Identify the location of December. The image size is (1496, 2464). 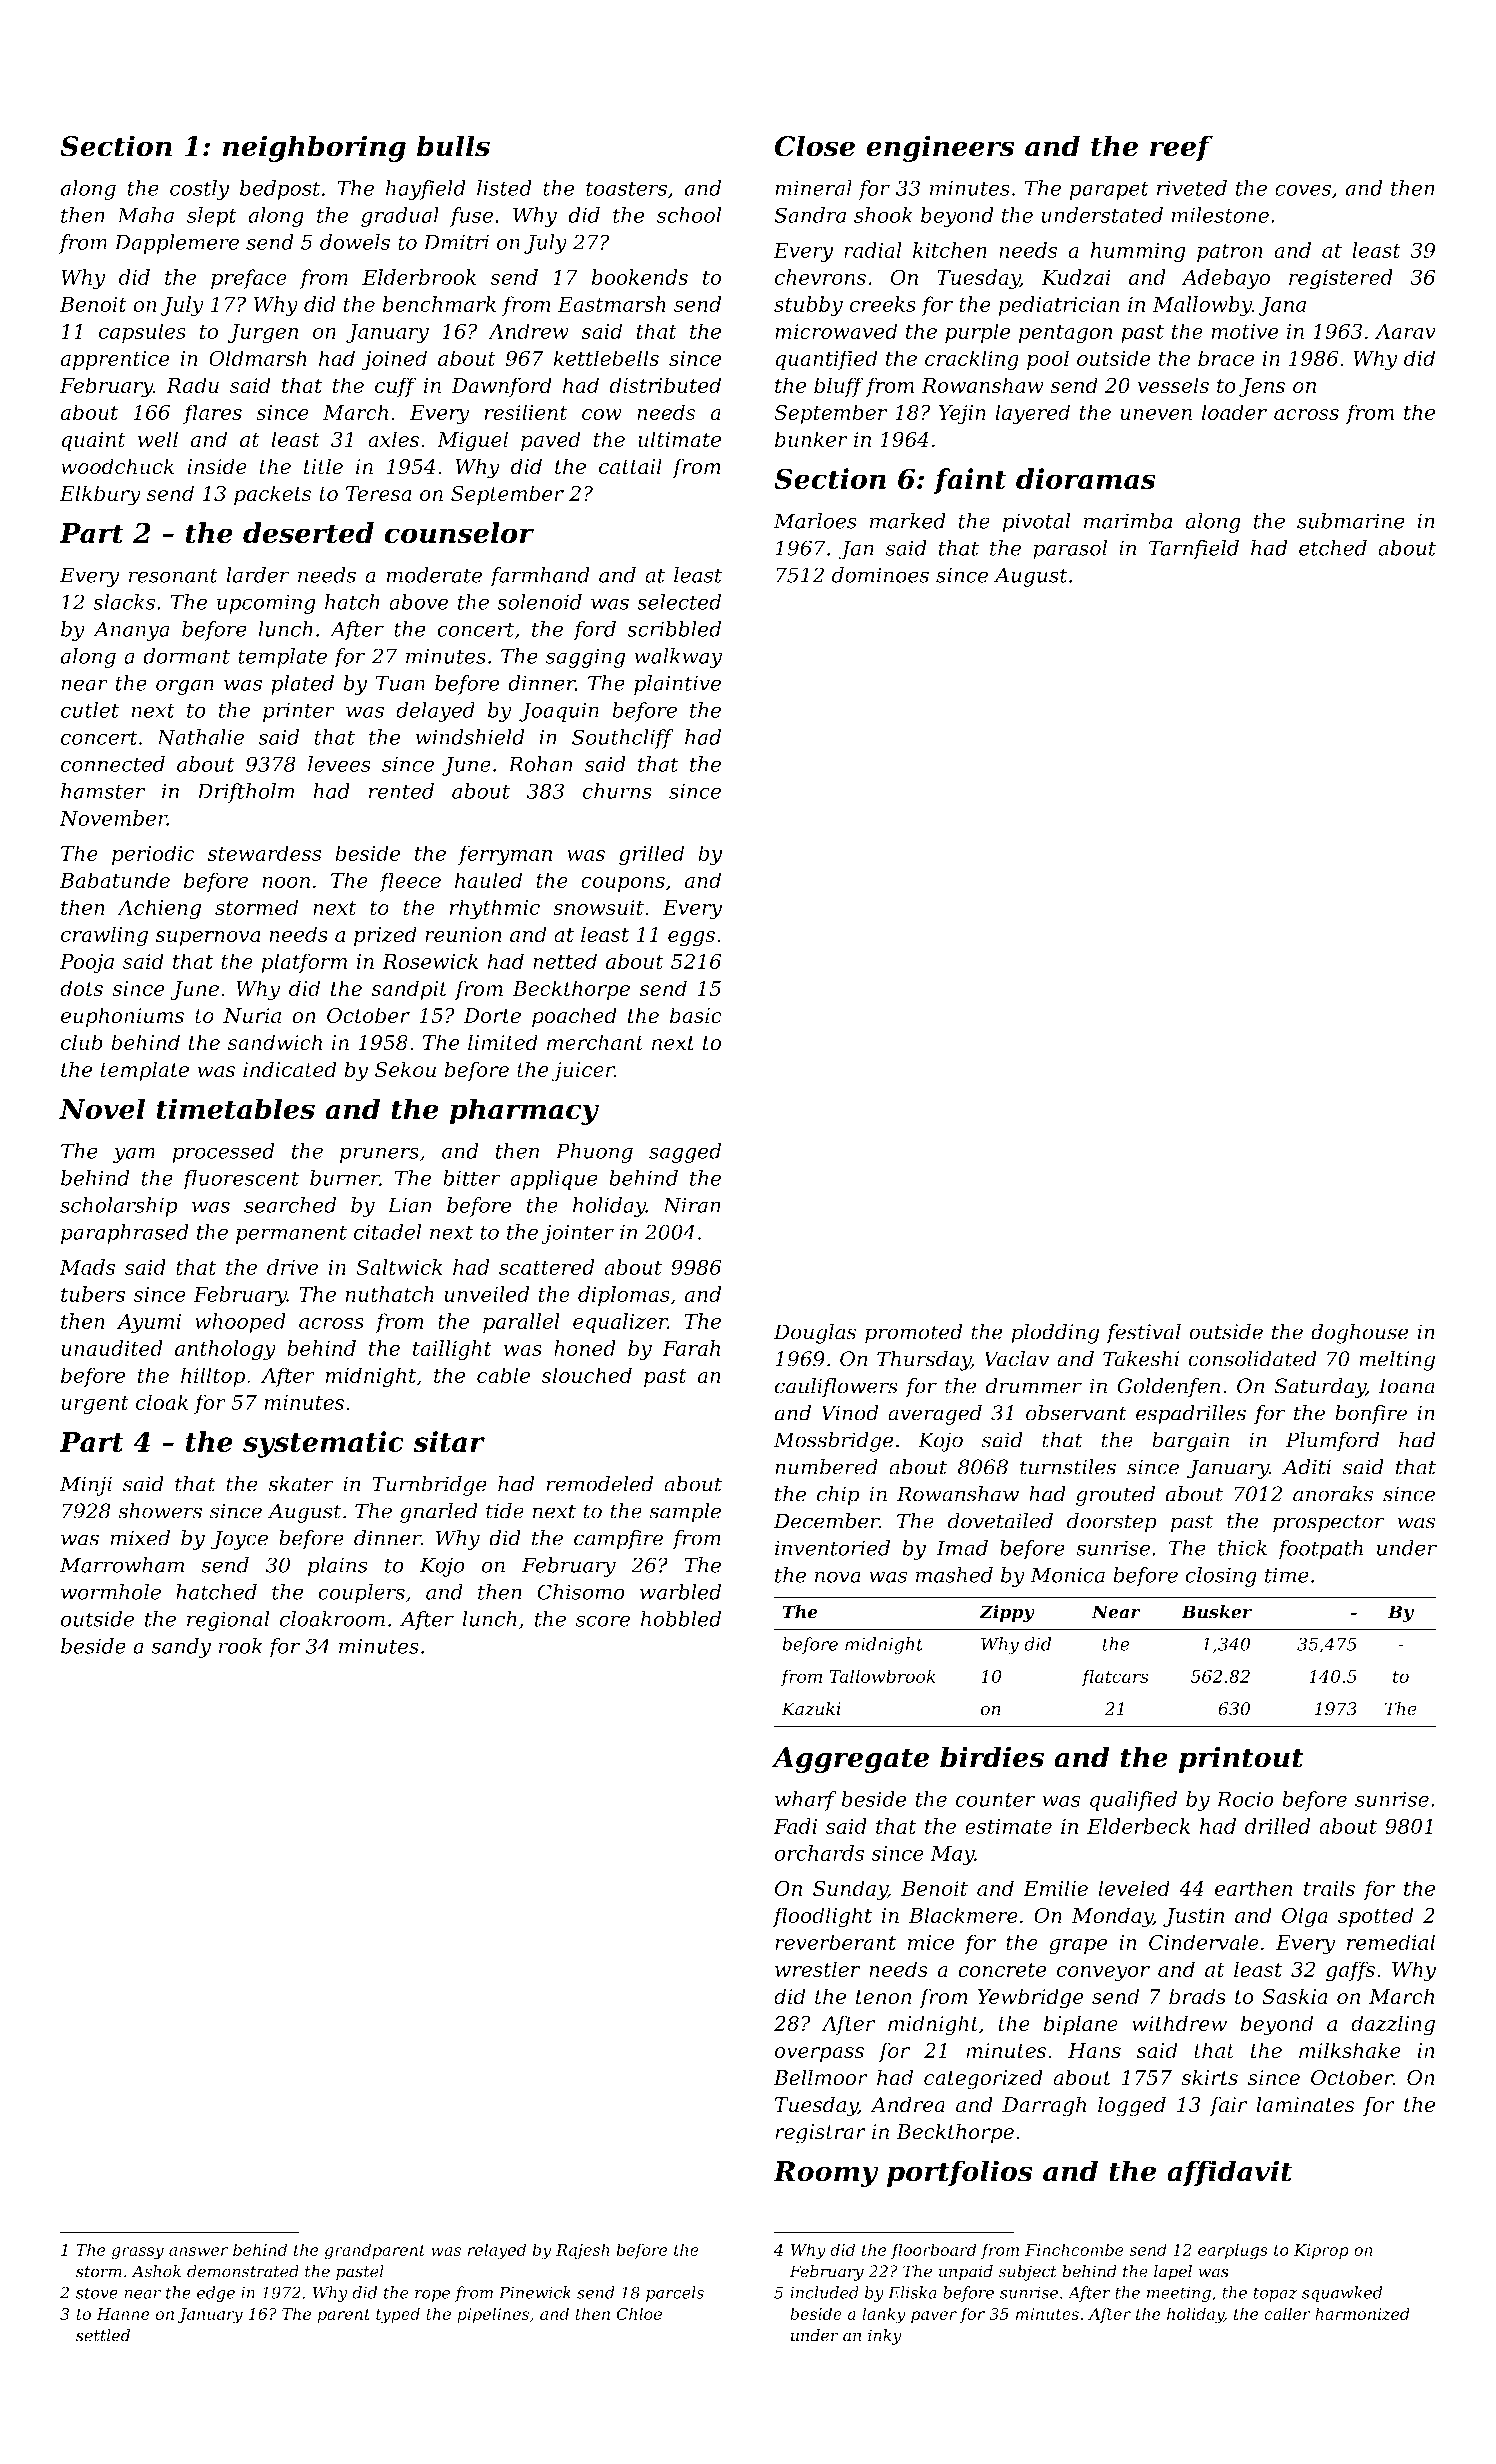
(826, 1521).
